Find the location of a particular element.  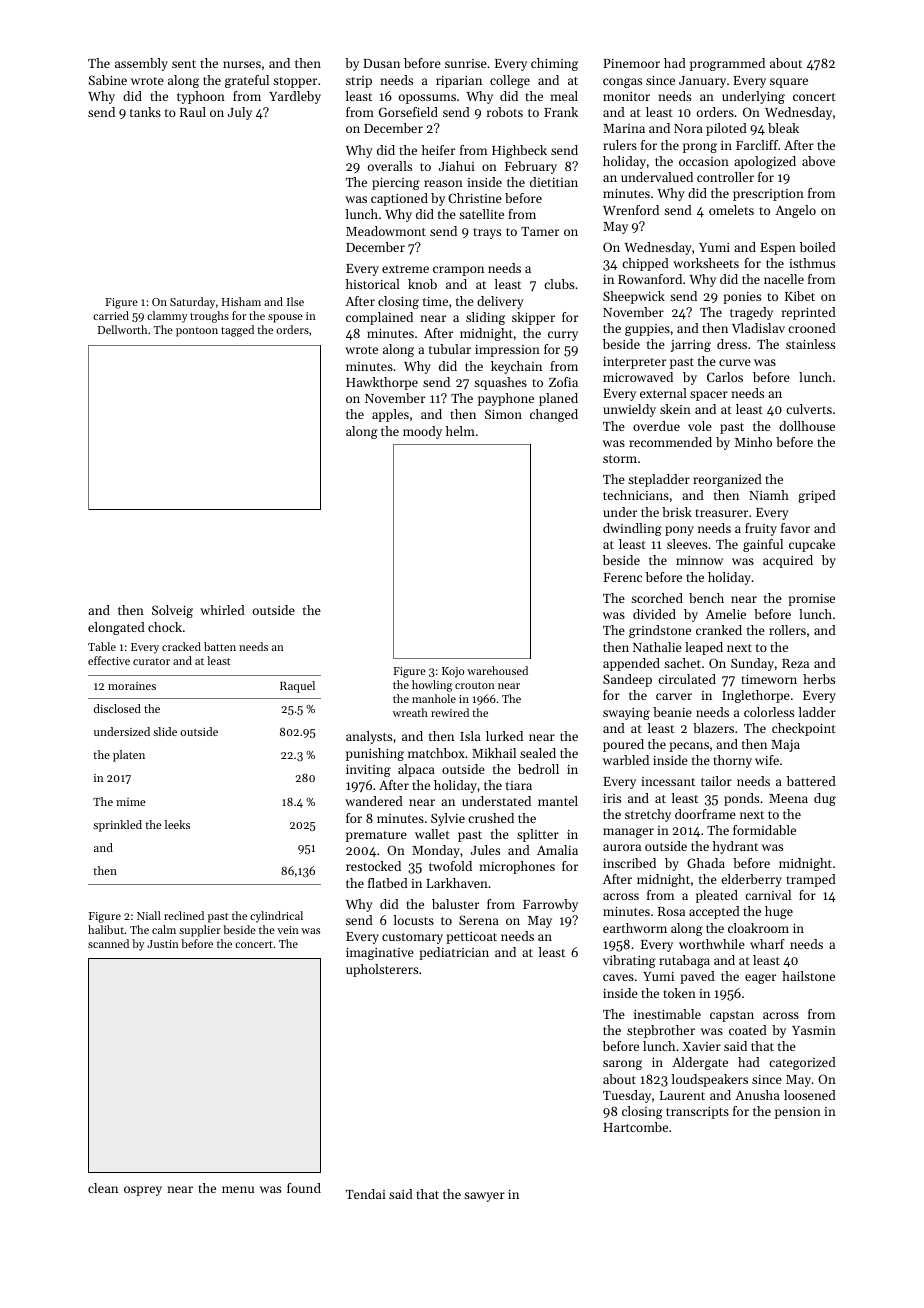

pension is located at coordinates (798, 1113).
